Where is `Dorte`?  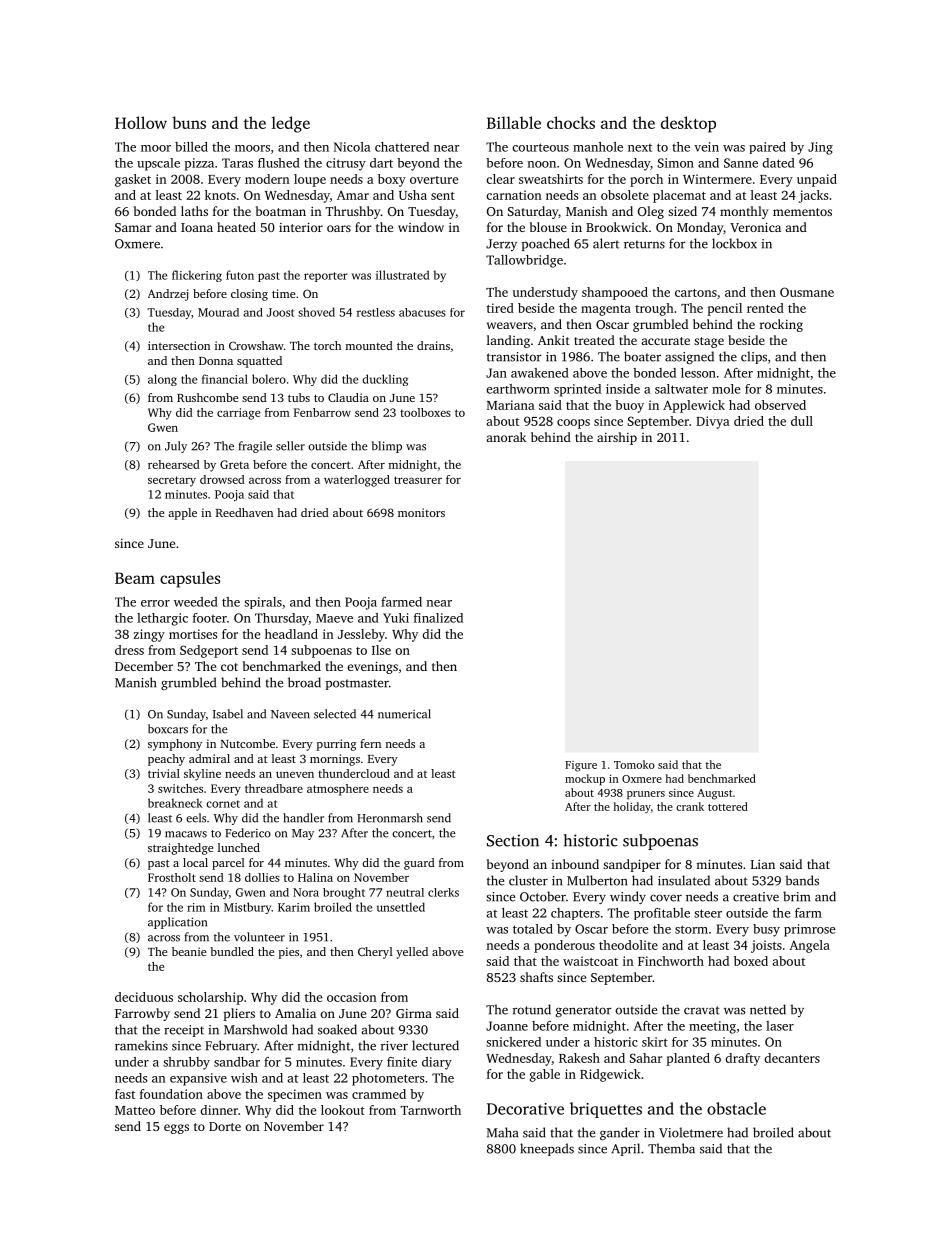
Dorte is located at coordinates (225, 1126).
